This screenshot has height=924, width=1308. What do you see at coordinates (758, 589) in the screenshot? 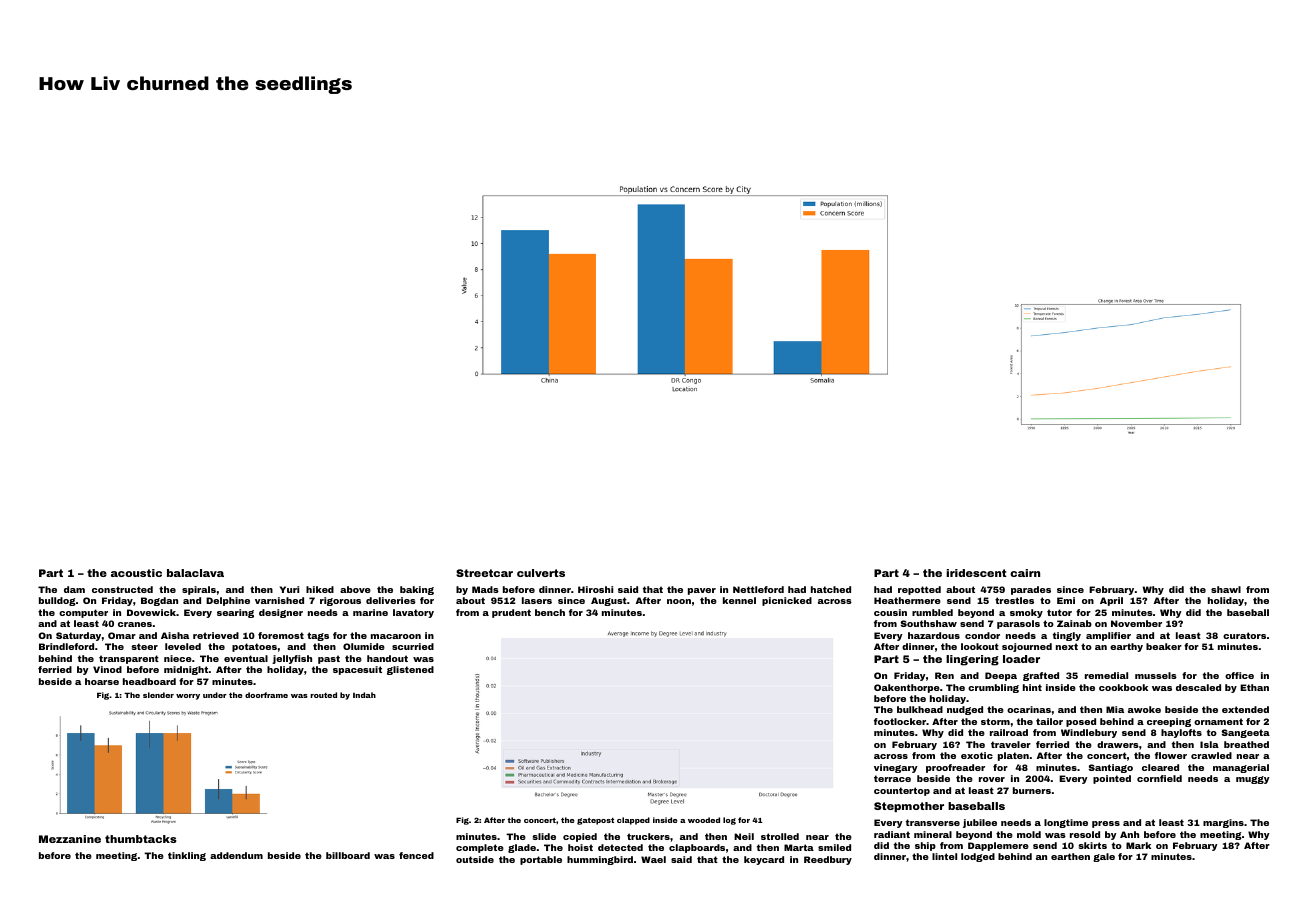
I see `Nettleford` at bounding box center [758, 589].
